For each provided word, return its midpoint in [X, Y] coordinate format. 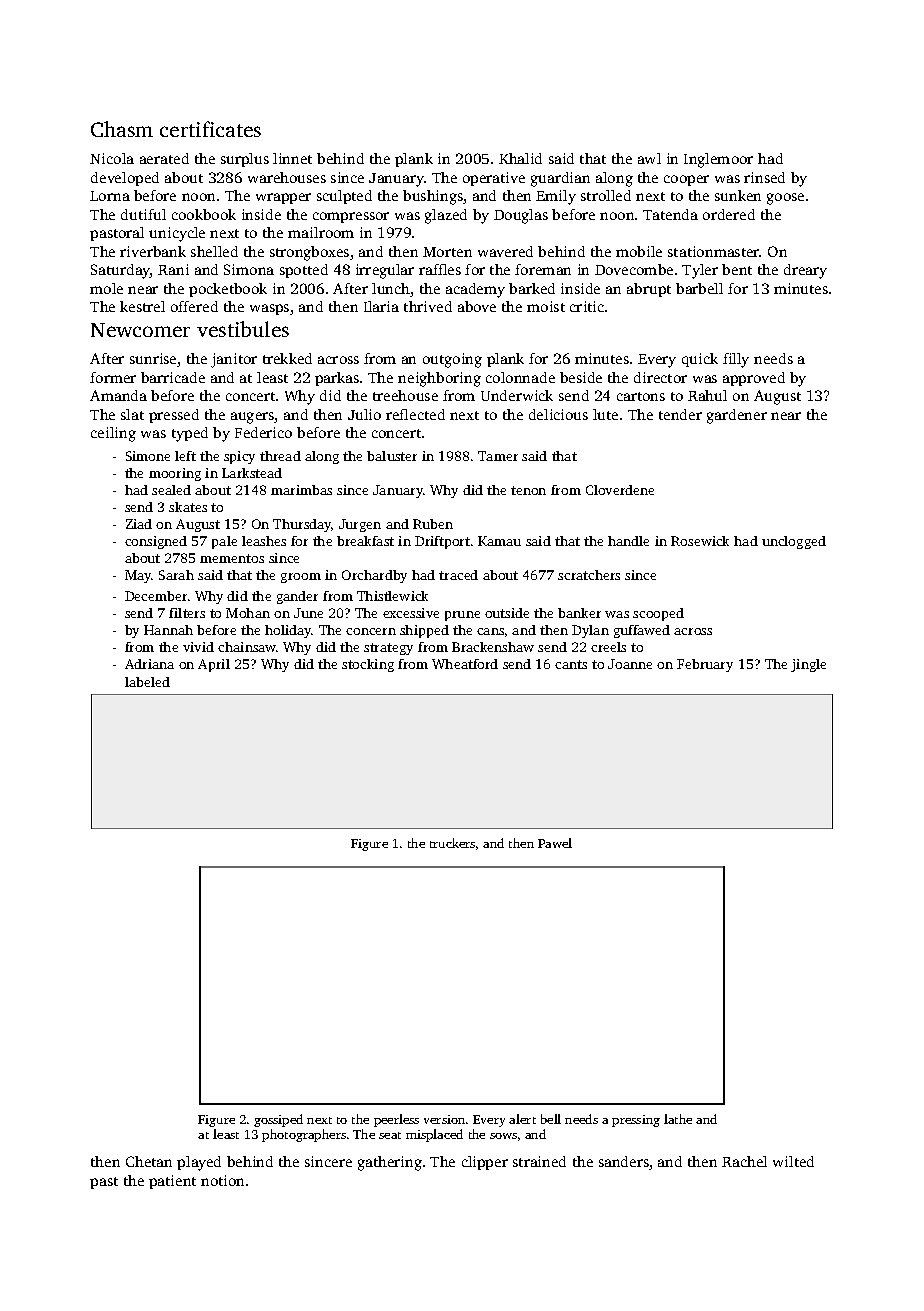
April [214, 665]
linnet [292, 158]
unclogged [794, 542]
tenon [528, 490]
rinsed [764, 177]
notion [222, 1180]
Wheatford [465, 664]
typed [190, 434]
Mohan [248, 613]
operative [494, 179]
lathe [678, 1119]
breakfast [365, 541]
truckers [452, 843]
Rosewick [700, 541]
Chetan [149, 1161]
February [705, 665]
